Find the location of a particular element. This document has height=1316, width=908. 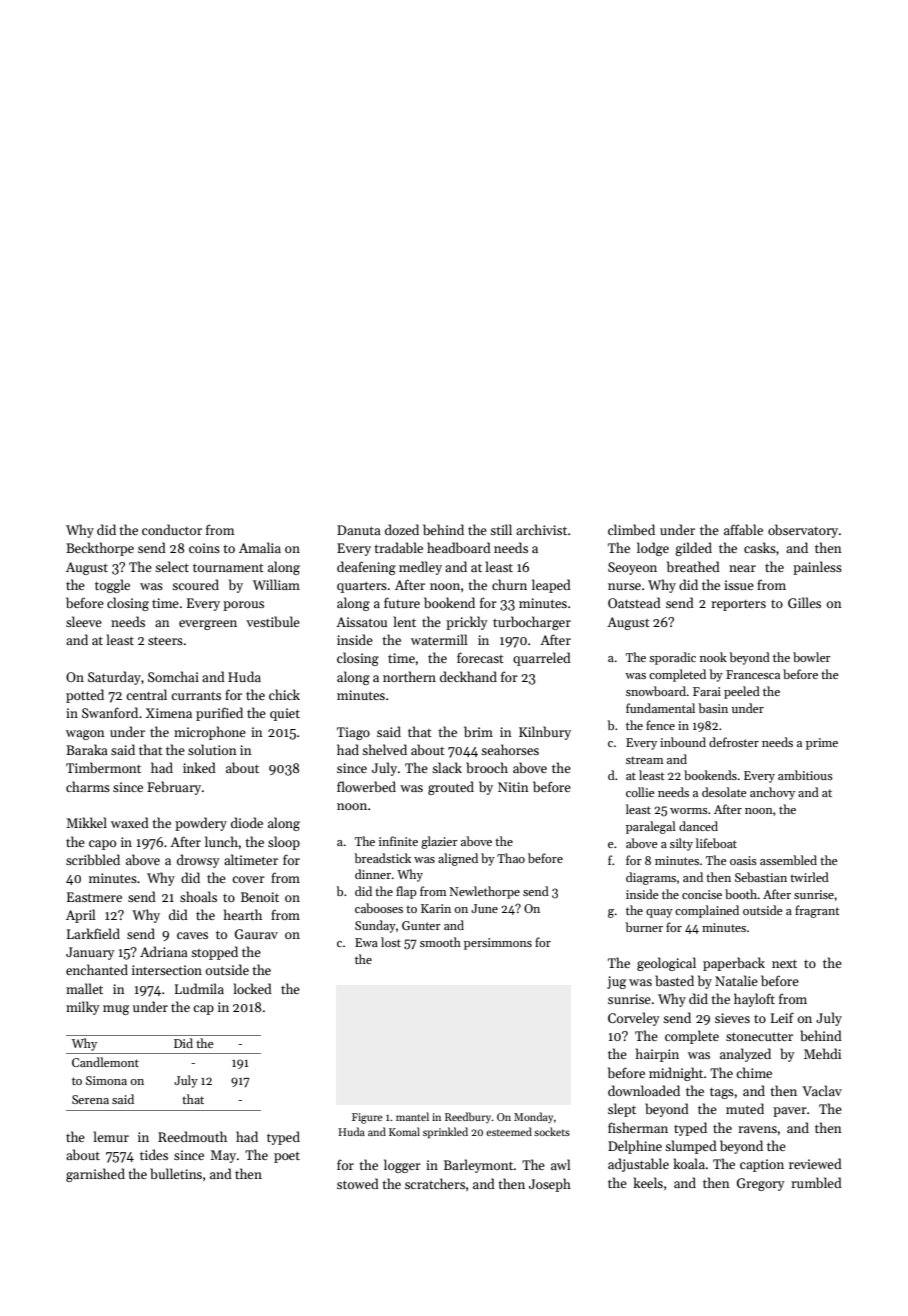

sleeve is located at coordinates (84, 621).
